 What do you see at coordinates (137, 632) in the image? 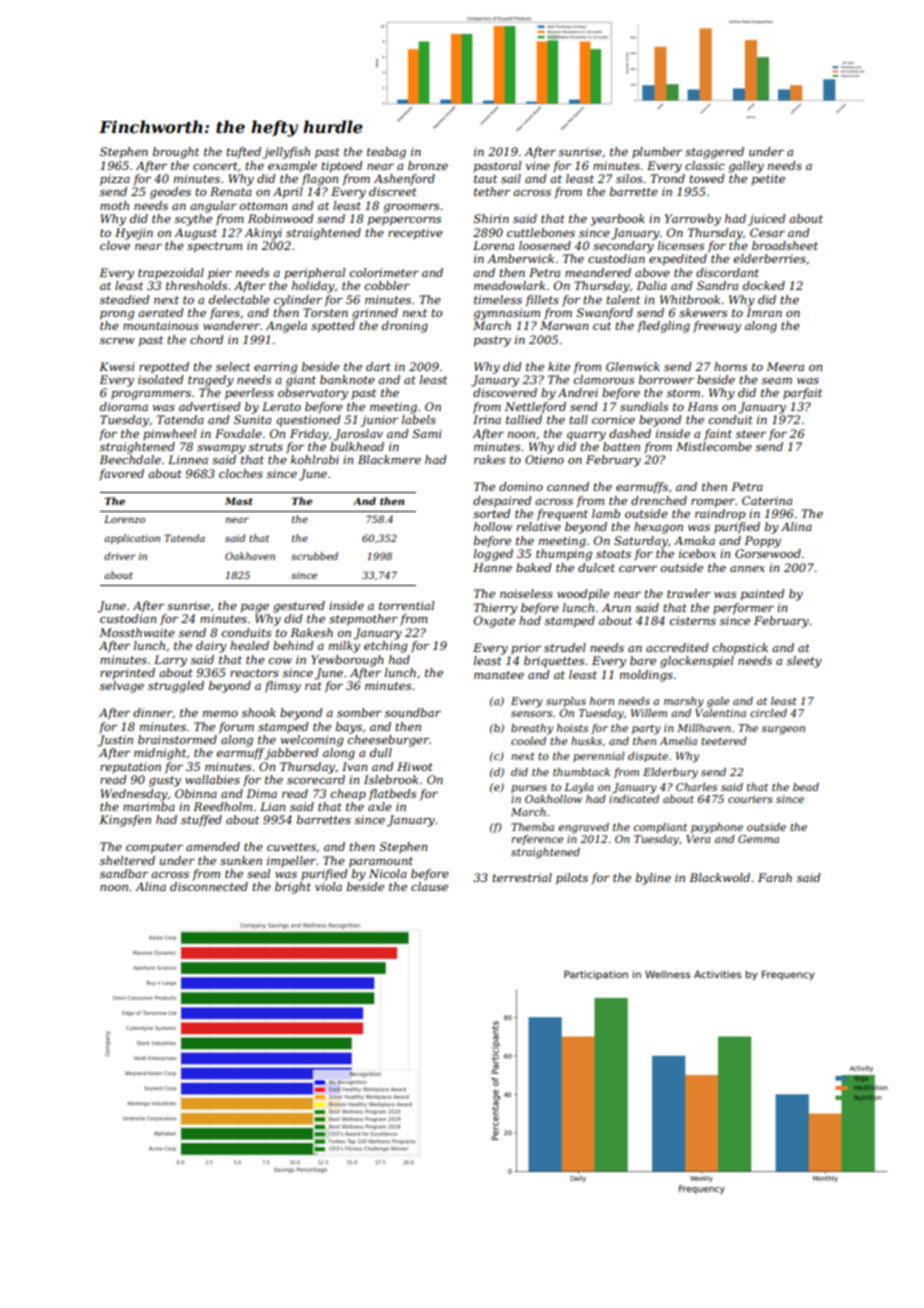
I see `Mossthwaite` at bounding box center [137, 632].
